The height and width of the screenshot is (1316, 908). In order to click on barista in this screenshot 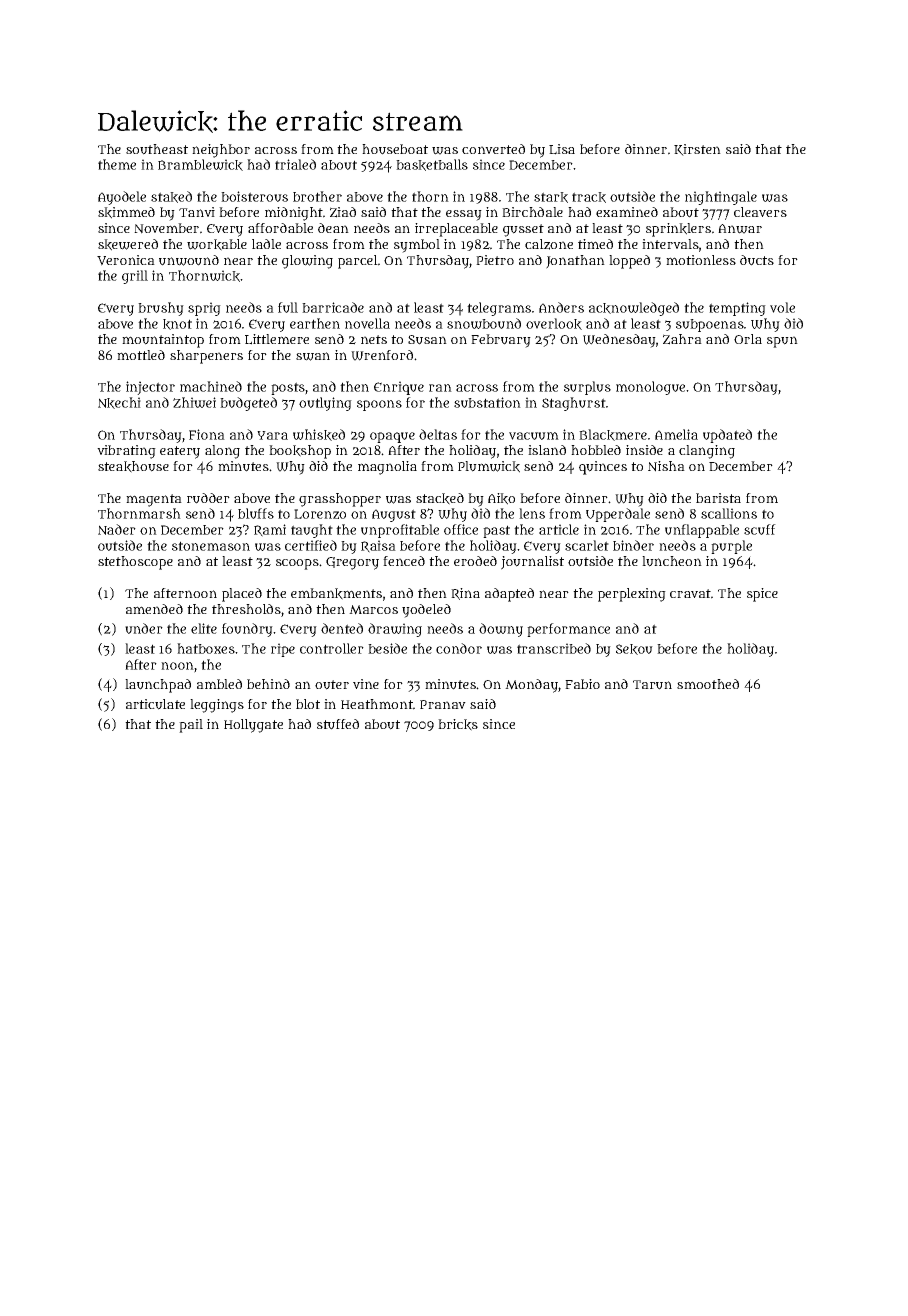, I will do `click(718, 498)`.
